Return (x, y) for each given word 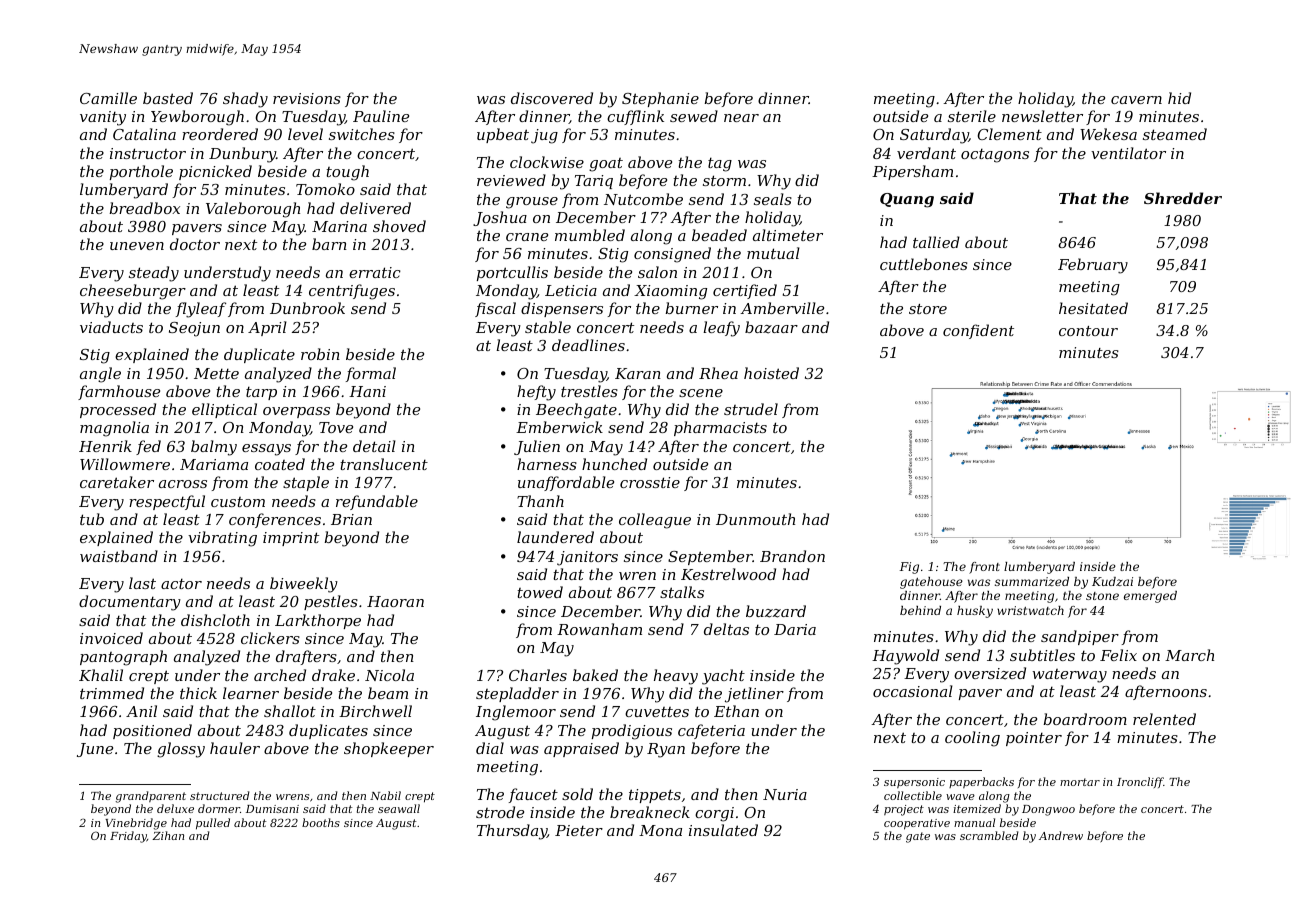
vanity (103, 118)
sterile (972, 116)
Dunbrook (307, 308)
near (741, 118)
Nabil (385, 795)
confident (978, 331)
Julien (537, 447)
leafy (721, 329)
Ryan (666, 750)
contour (1088, 331)
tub (92, 519)
